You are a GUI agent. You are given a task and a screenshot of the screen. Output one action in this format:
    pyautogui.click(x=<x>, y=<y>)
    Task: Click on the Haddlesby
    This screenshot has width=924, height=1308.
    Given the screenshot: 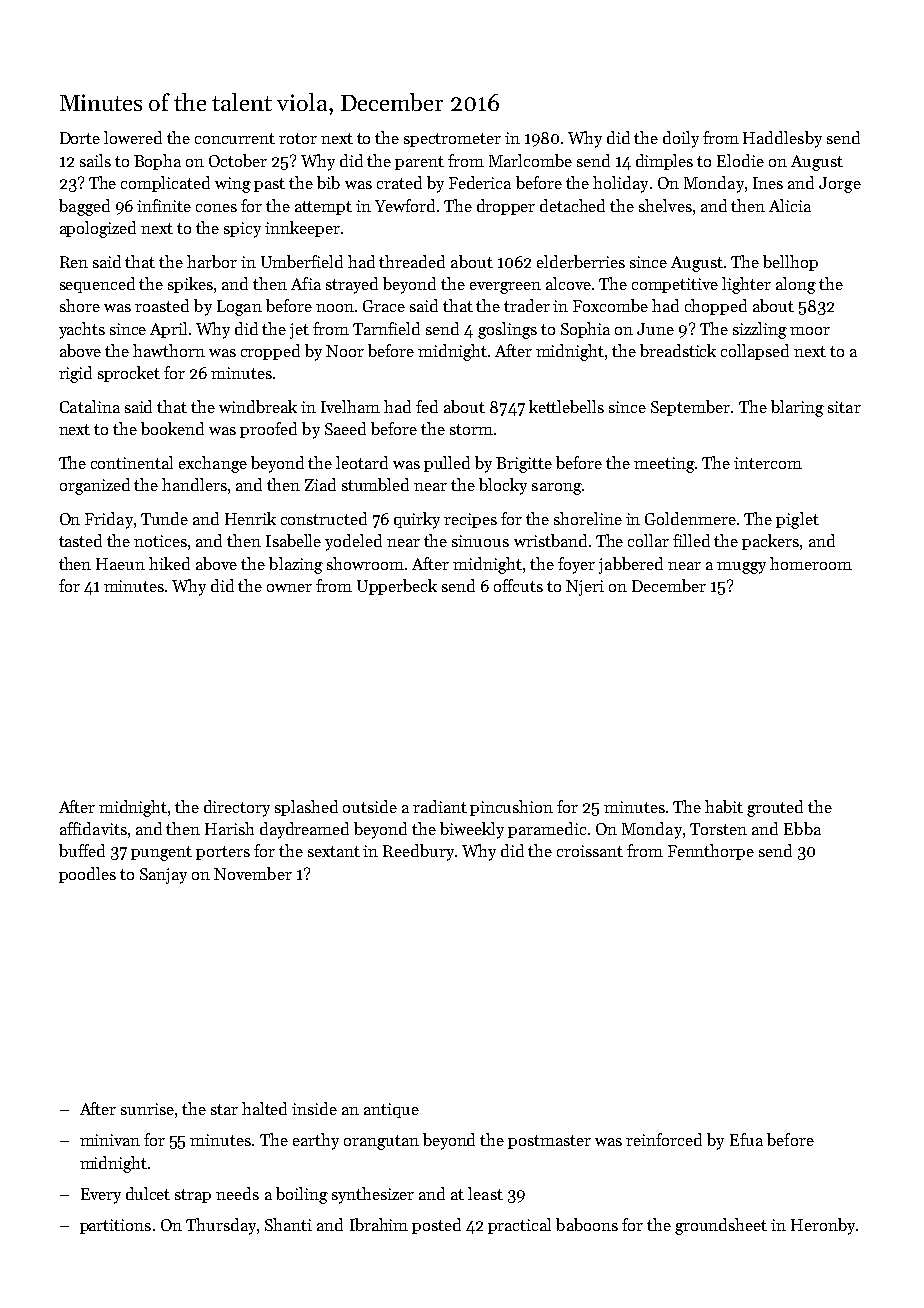 What is the action you would take?
    pyautogui.click(x=782, y=139)
